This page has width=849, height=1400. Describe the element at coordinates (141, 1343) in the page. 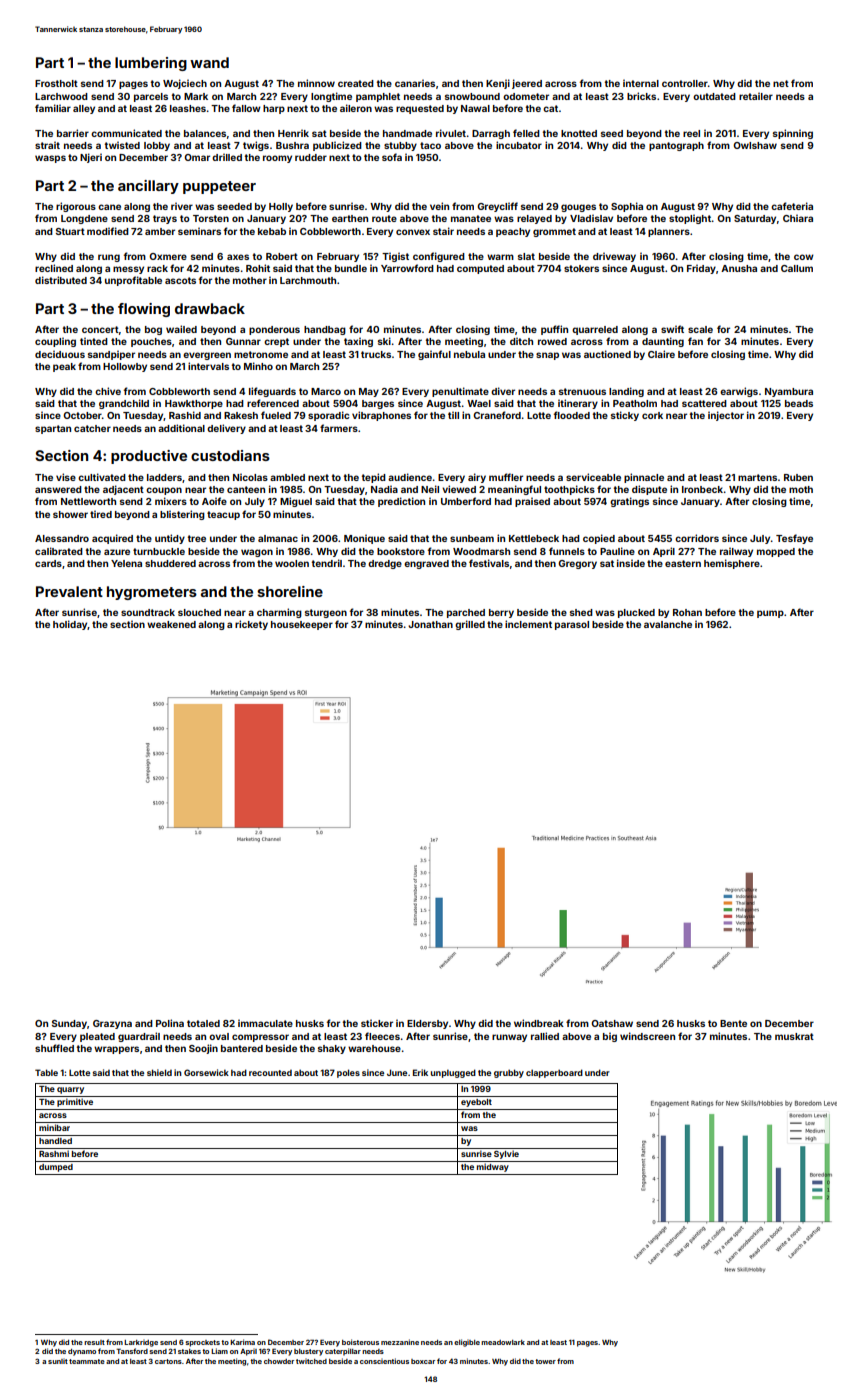

I see `Larkridge` at that location.
